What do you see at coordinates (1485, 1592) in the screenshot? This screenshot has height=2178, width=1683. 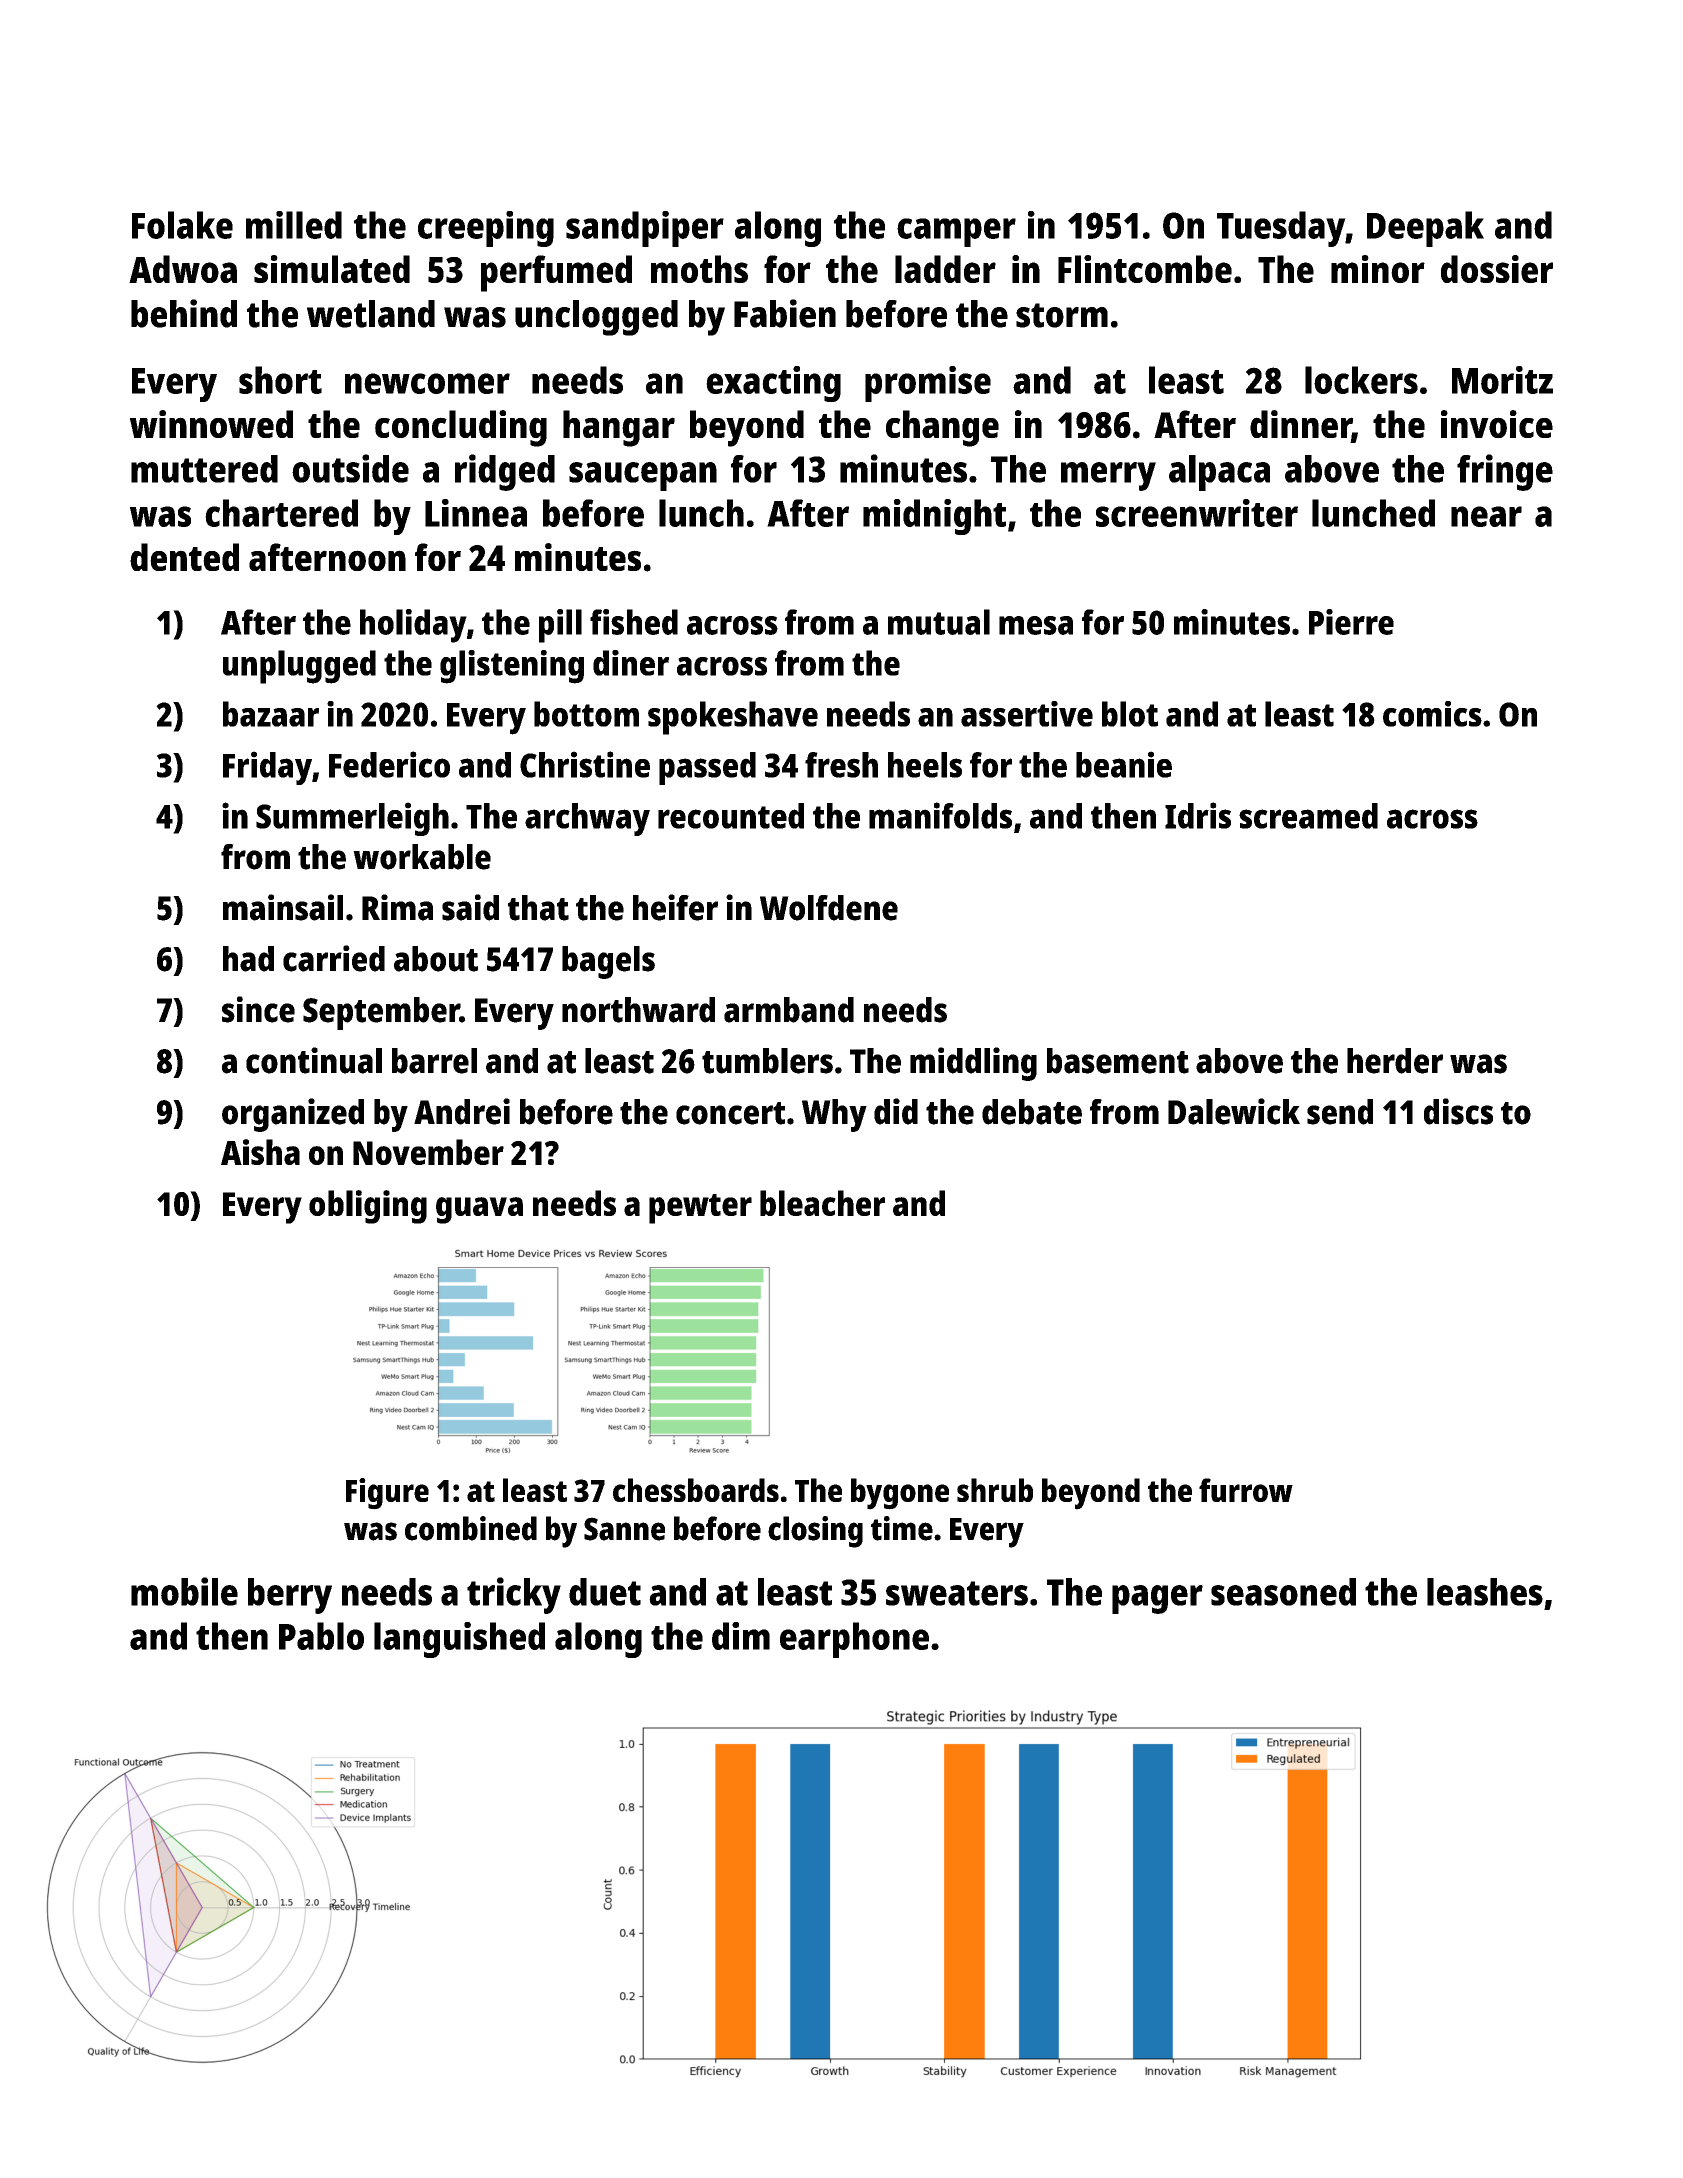 I see `leashes` at bounding box center [1485, 1592].
